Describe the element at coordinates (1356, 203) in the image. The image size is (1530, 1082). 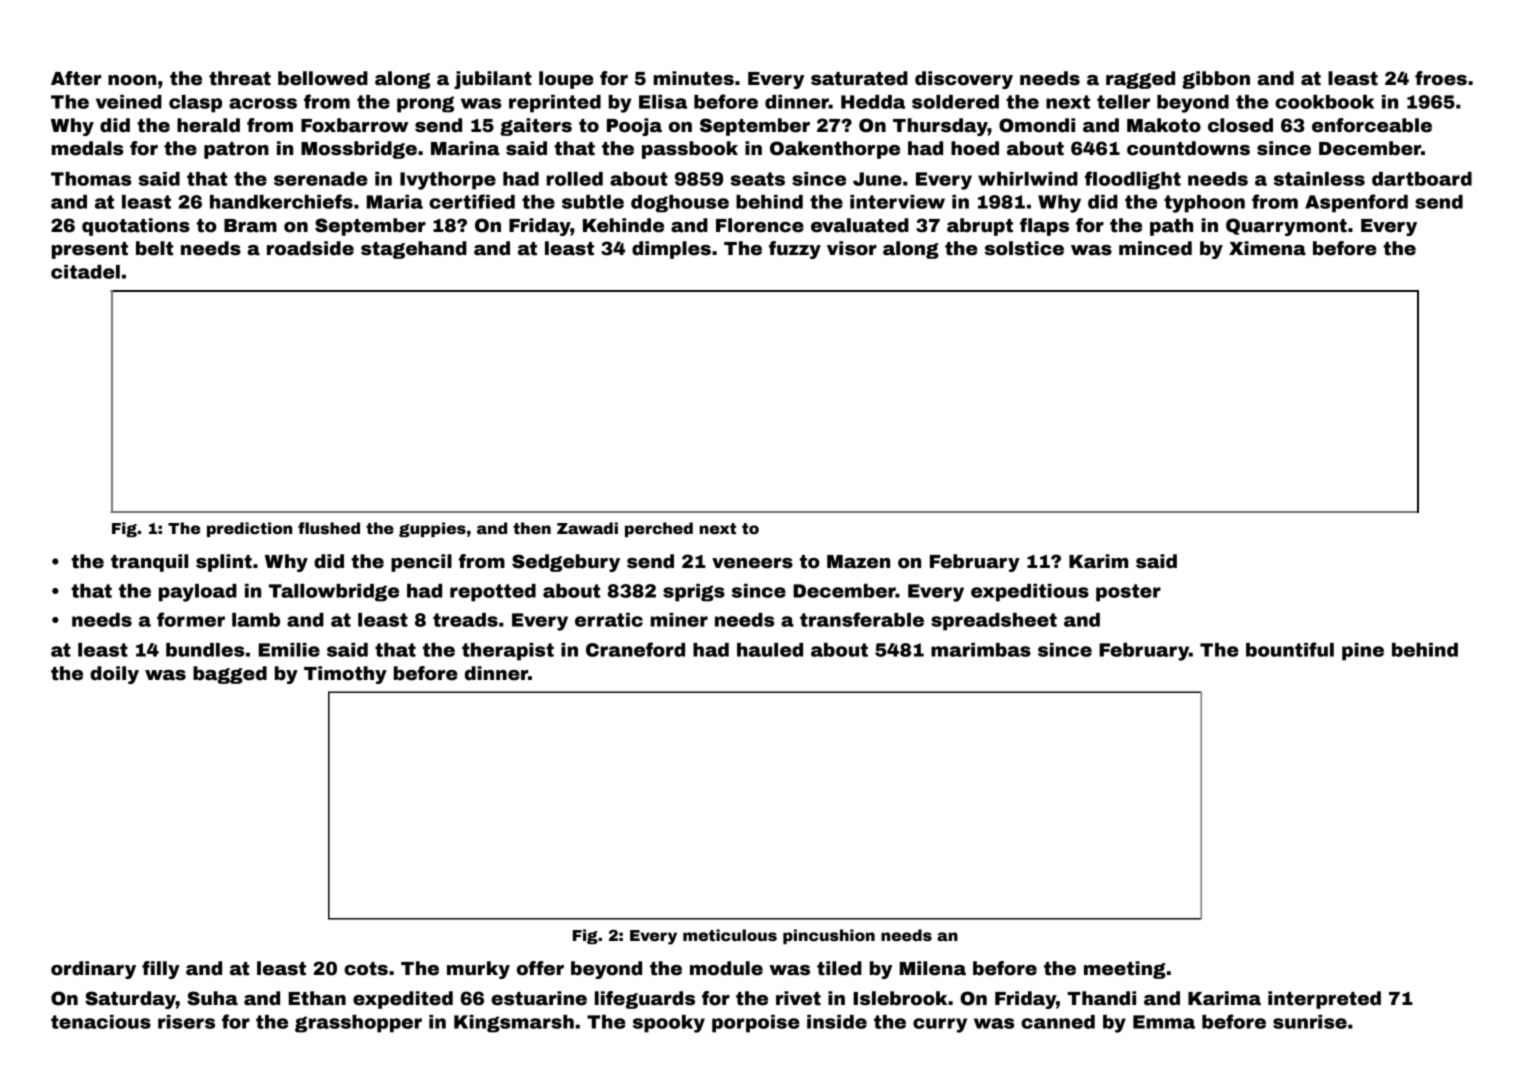
I see `Aspenford` at that location.
